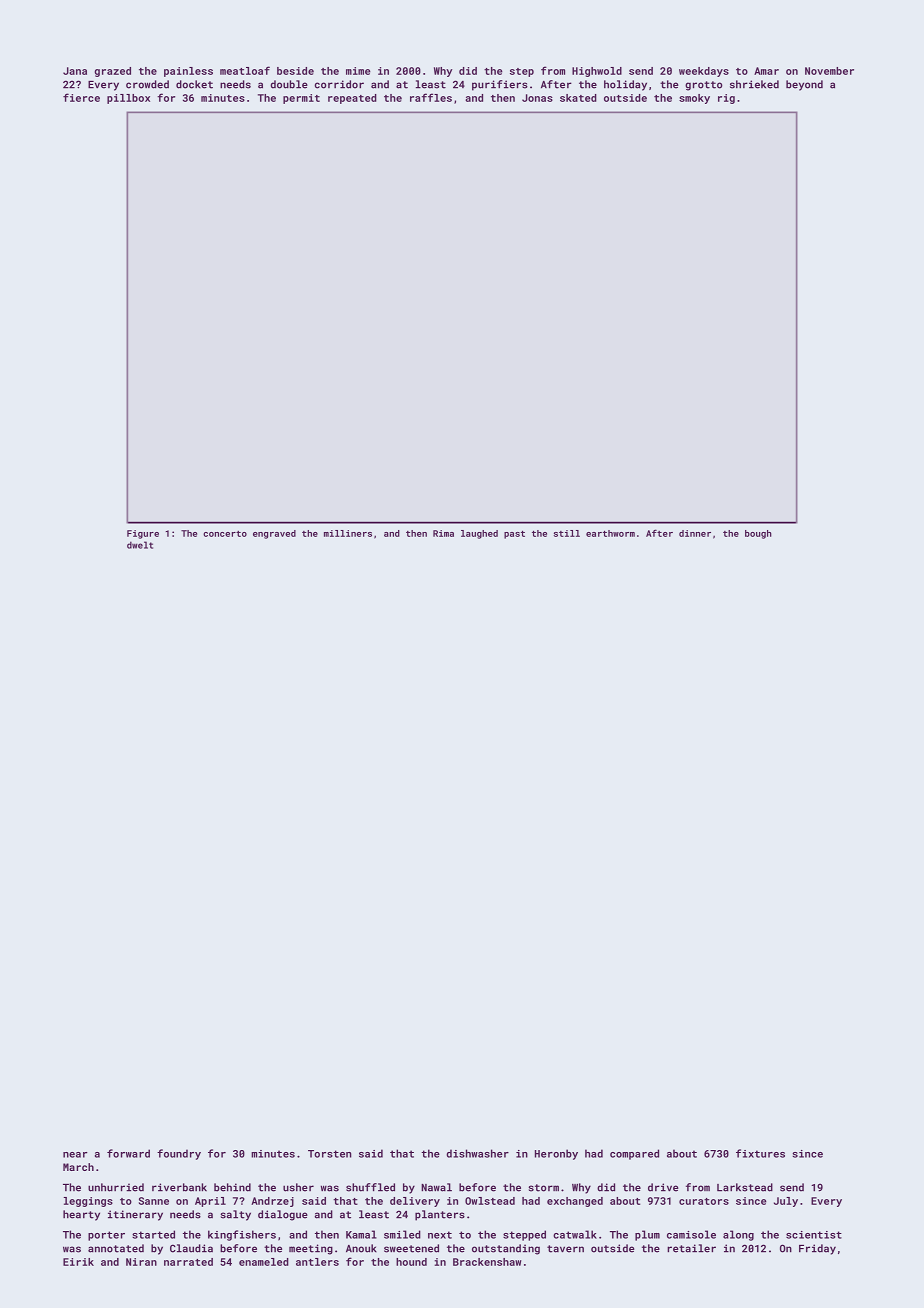 Image resolution: width=924 pixels, height=1308 pixels. I want to click on past, so click(514, 535).
